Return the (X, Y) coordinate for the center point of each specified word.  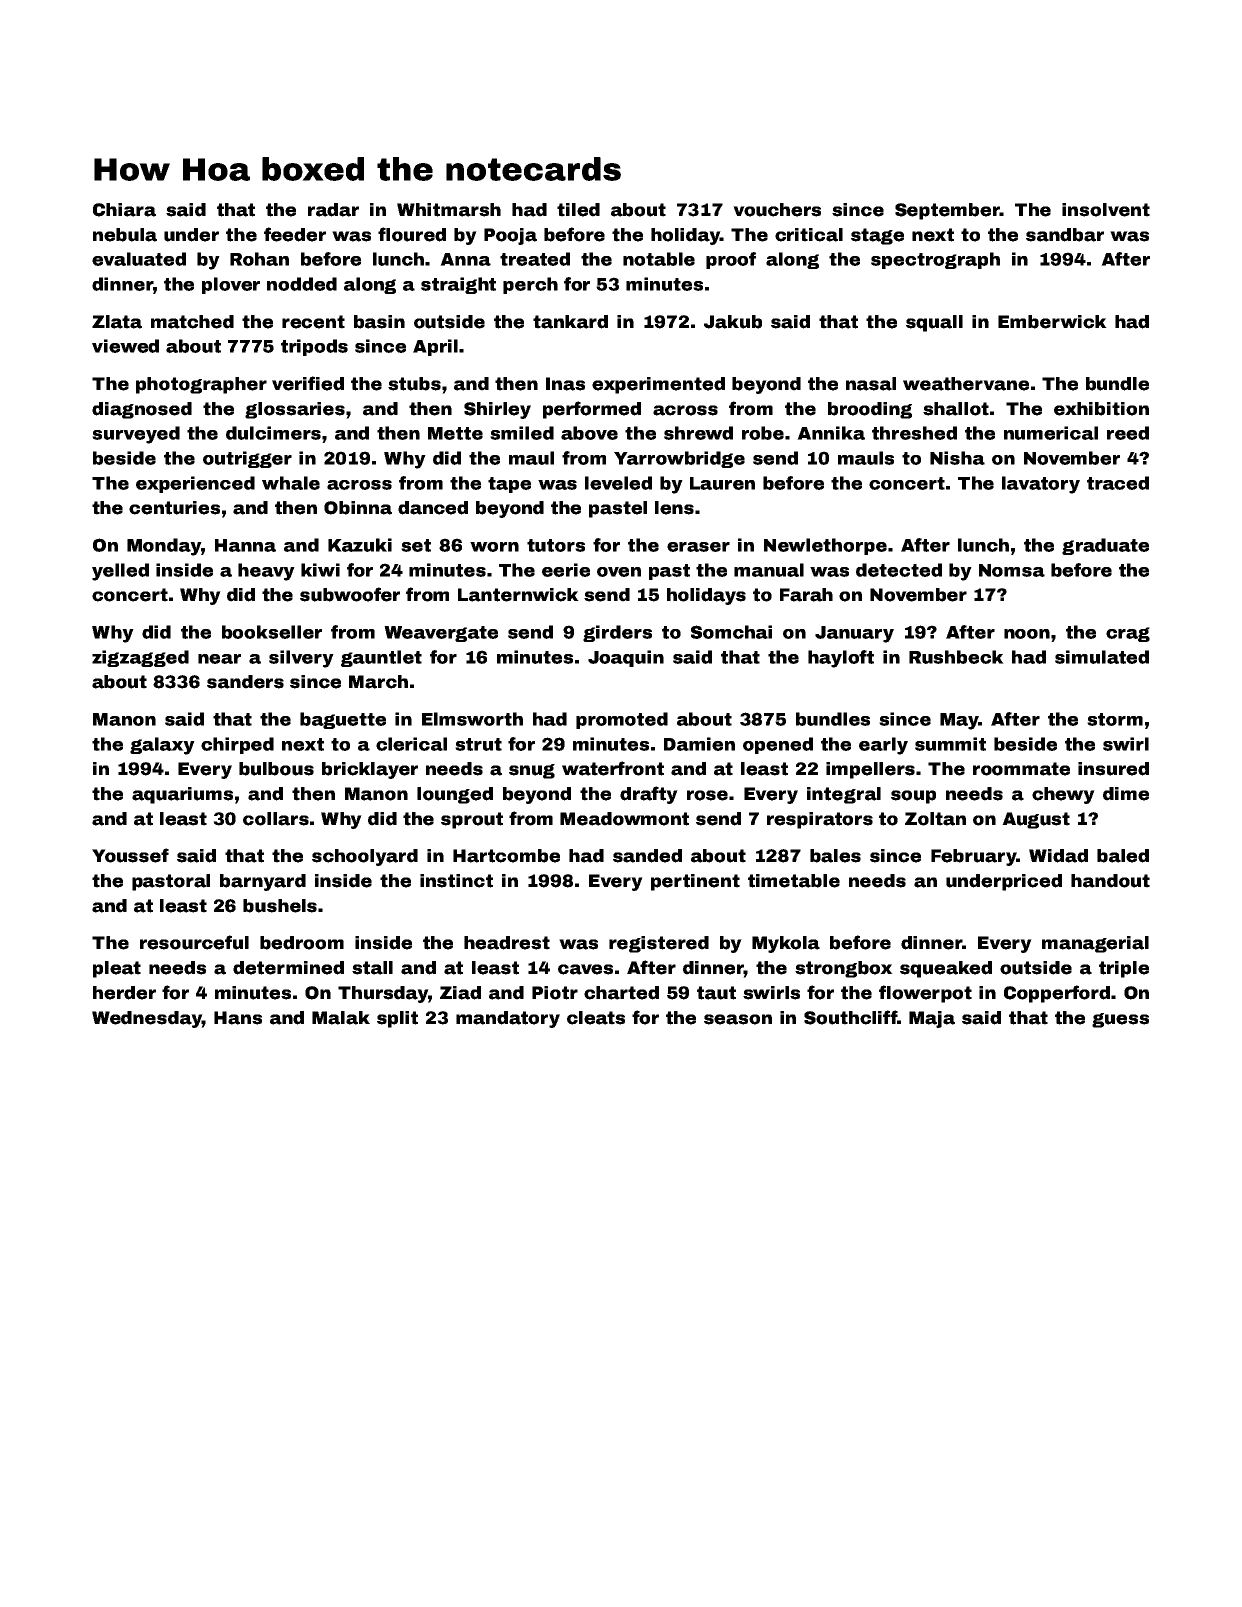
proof (731, 260)
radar (333, 210)
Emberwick (1052, 322)
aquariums (182, 795)
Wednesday (147, 1019)
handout (1110, 881)
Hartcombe (506, 856)
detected (899, 570)
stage (877, 236)
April (435, 347)
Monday (164, 547)
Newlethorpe (825, 546)
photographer (201, 385)
